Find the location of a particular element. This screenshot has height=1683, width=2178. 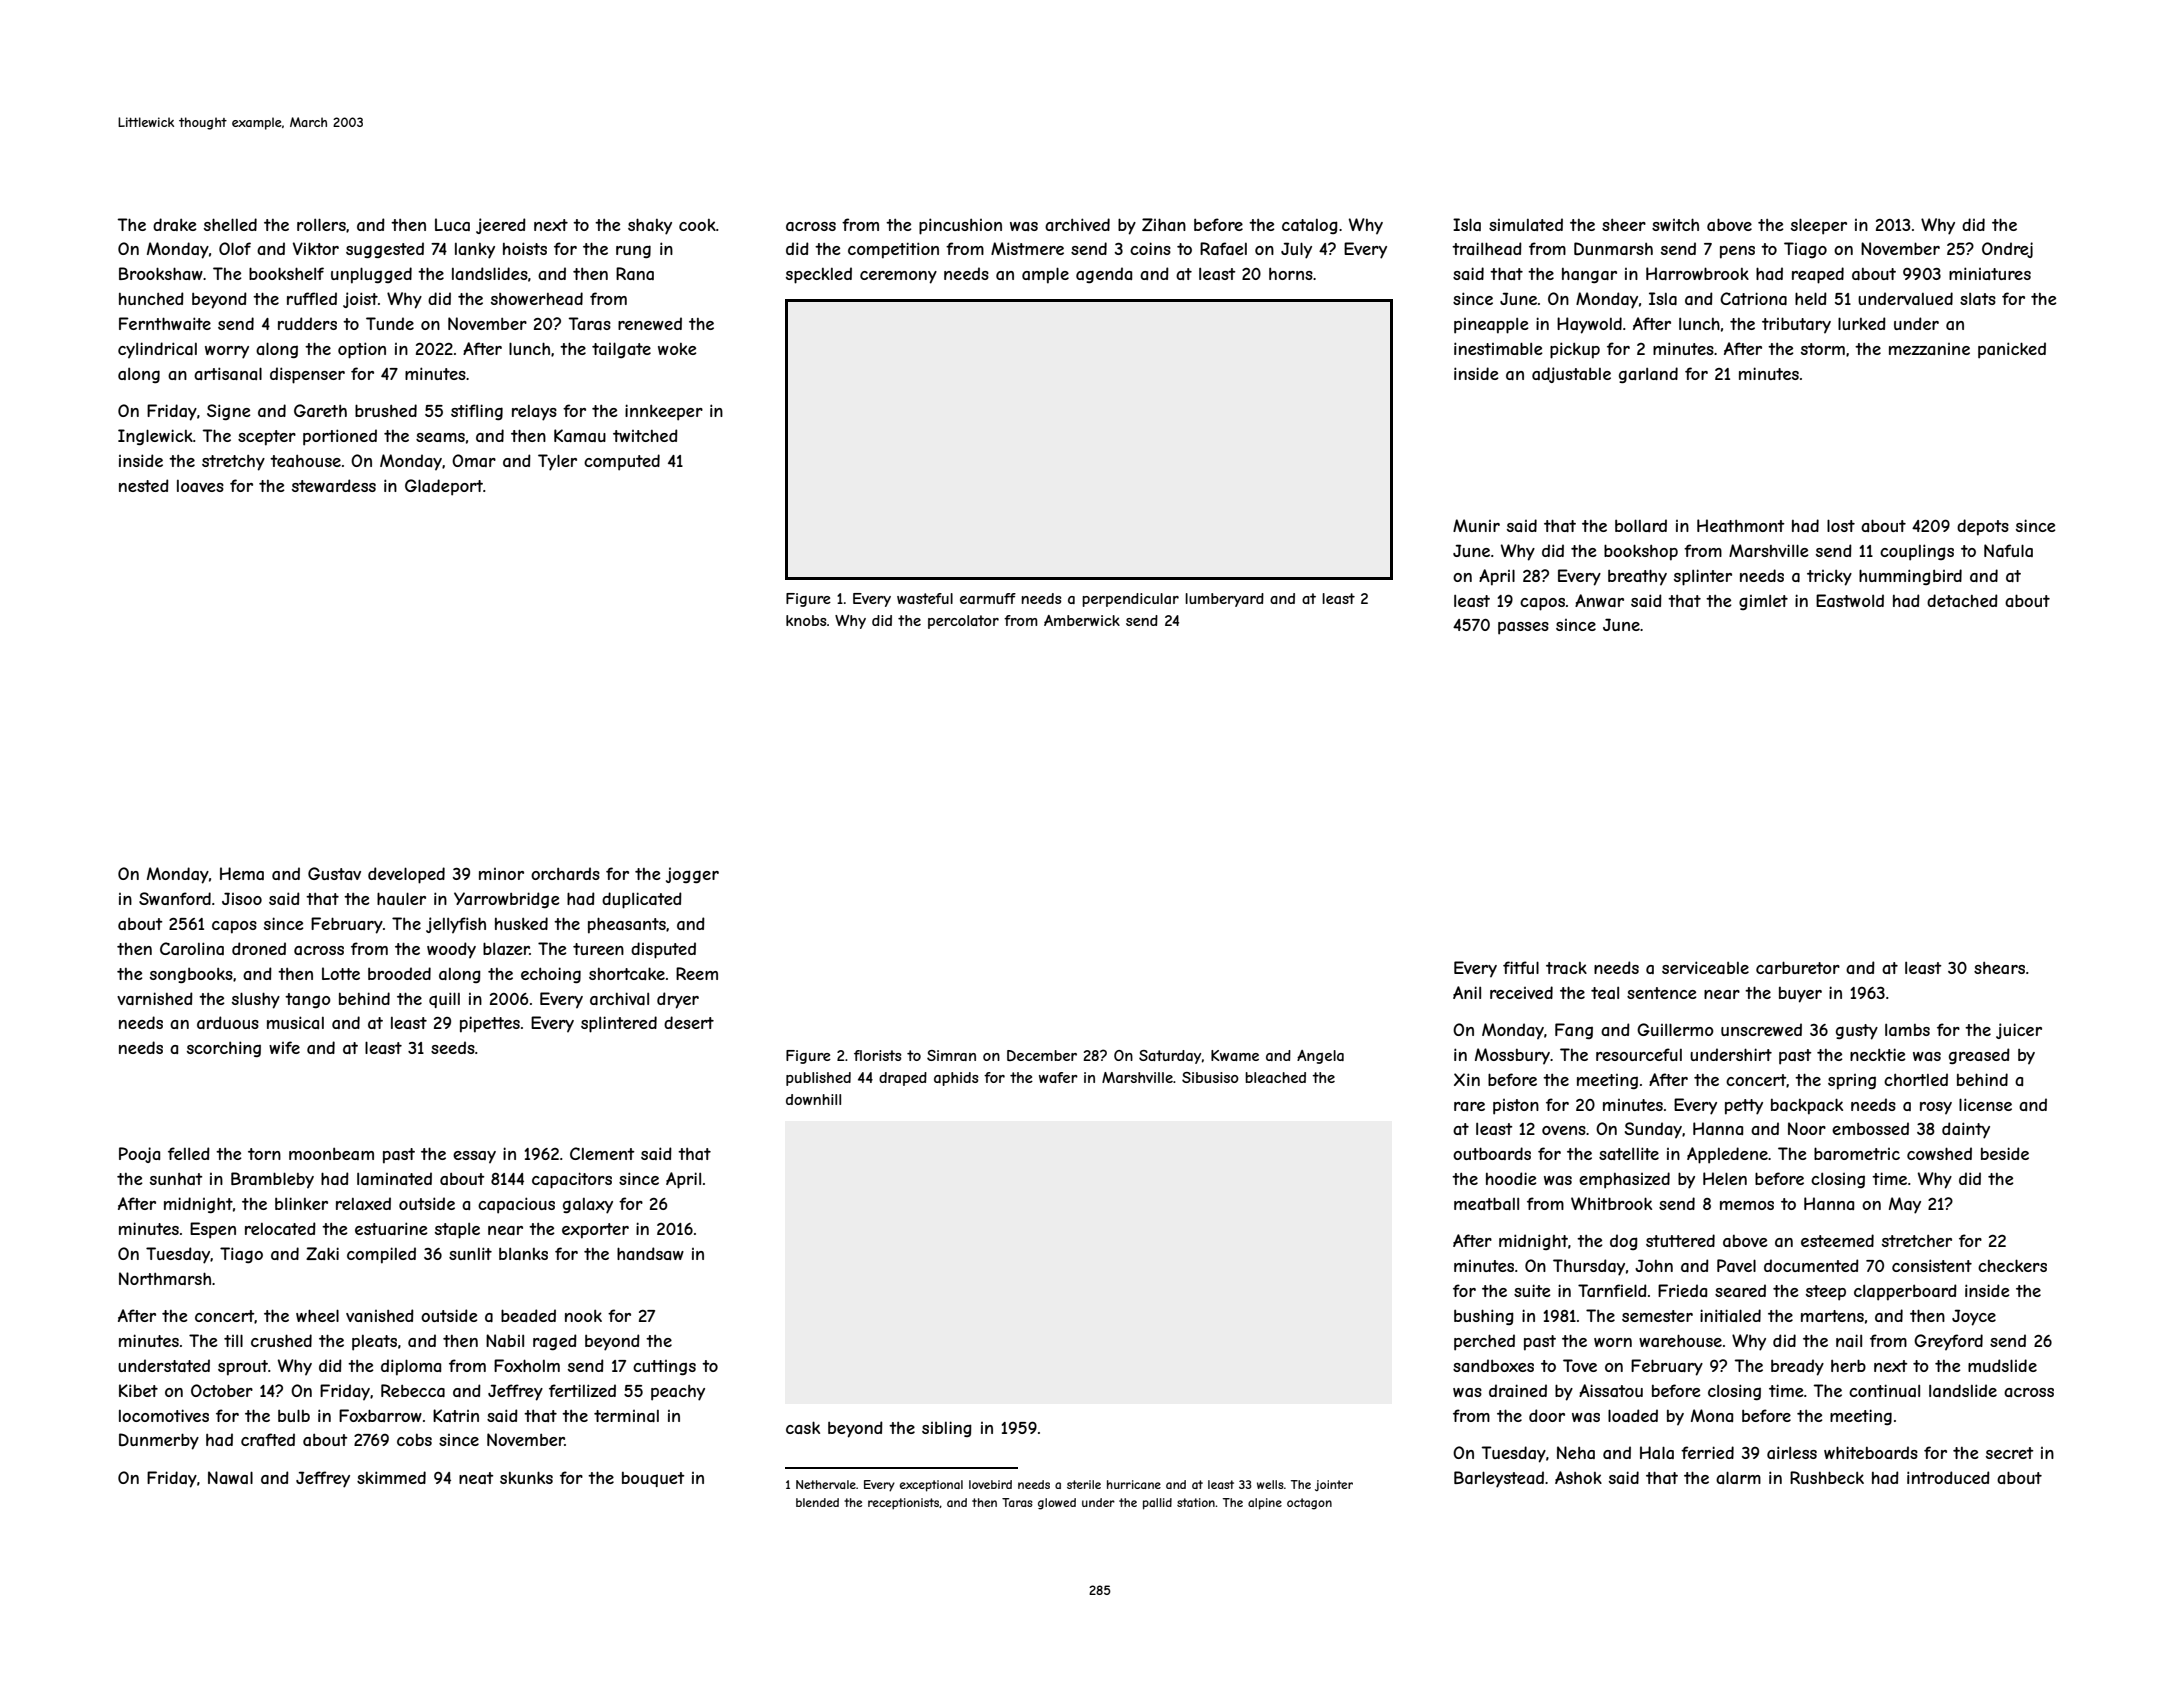

gimlet is located at coordinates (1763, 602).
